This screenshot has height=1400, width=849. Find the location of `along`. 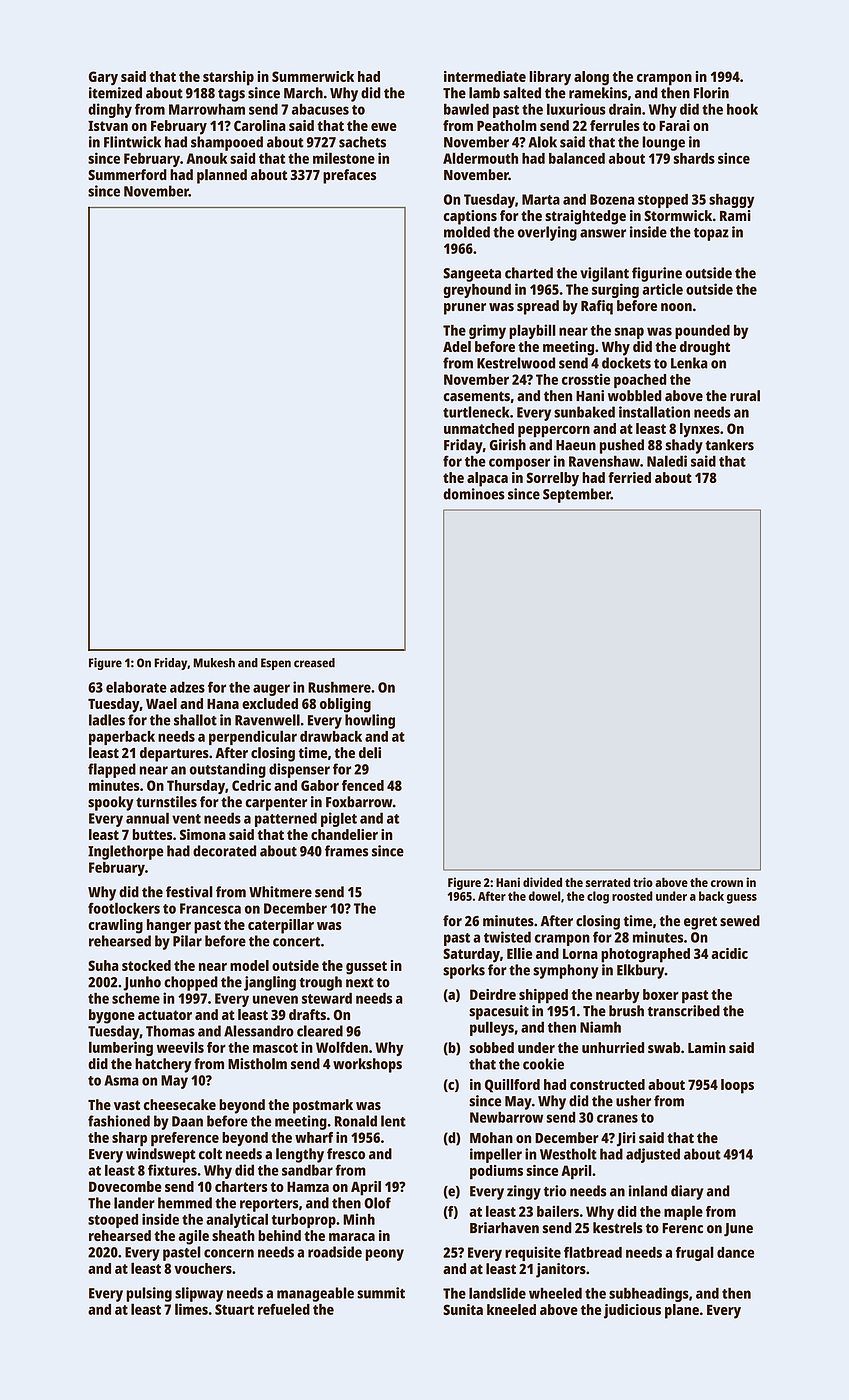

along is located at coordinates (591, 78).
